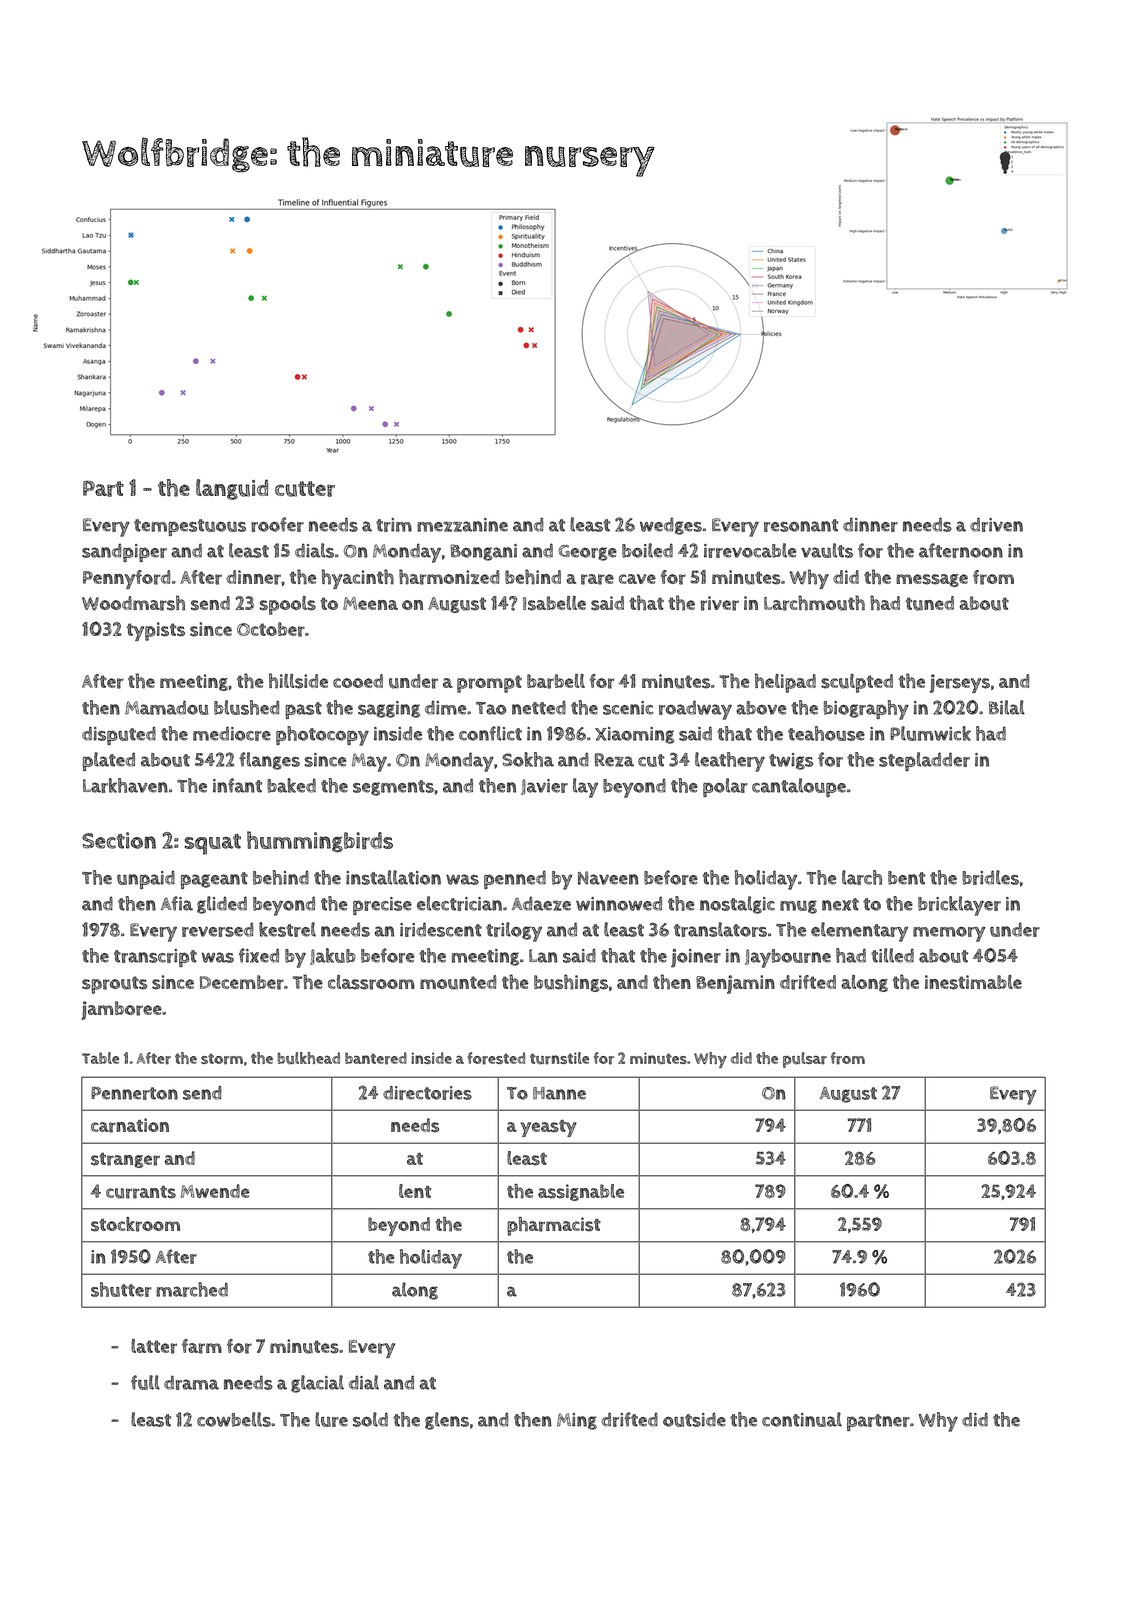  What do you see at coordinates (1007, 707) in the screenshot?
I see `Bilal` at bounding box center [1007, 707].
